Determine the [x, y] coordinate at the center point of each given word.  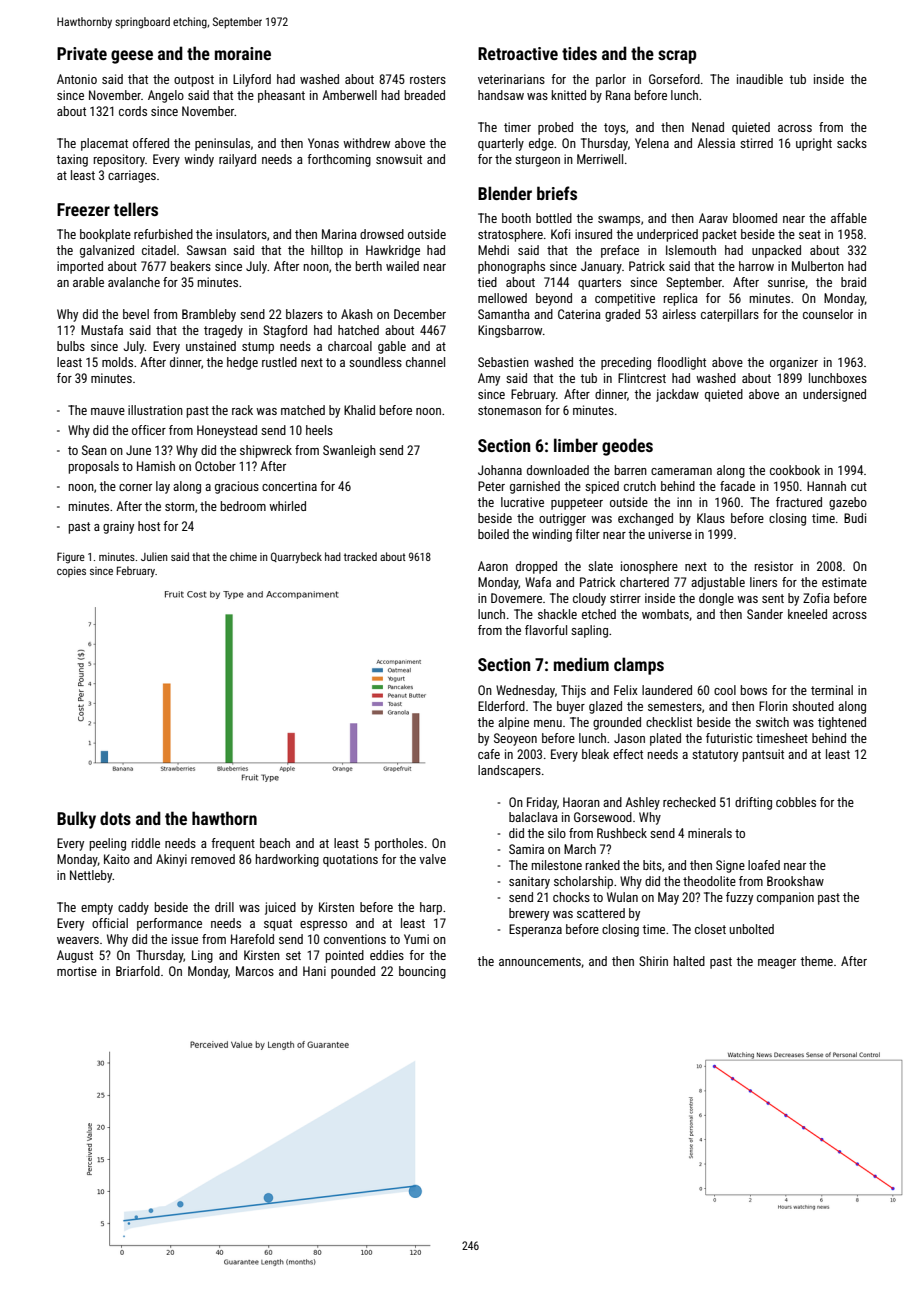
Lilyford [252, 80]
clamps [639, 666]
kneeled [807, 614]
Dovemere [516, 598]
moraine [243, 53]
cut [859, 486]
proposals [94, 467]
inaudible [760, 79]
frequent [233, 844]
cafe [489, 754]
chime [243, 556]
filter [587, 534]
